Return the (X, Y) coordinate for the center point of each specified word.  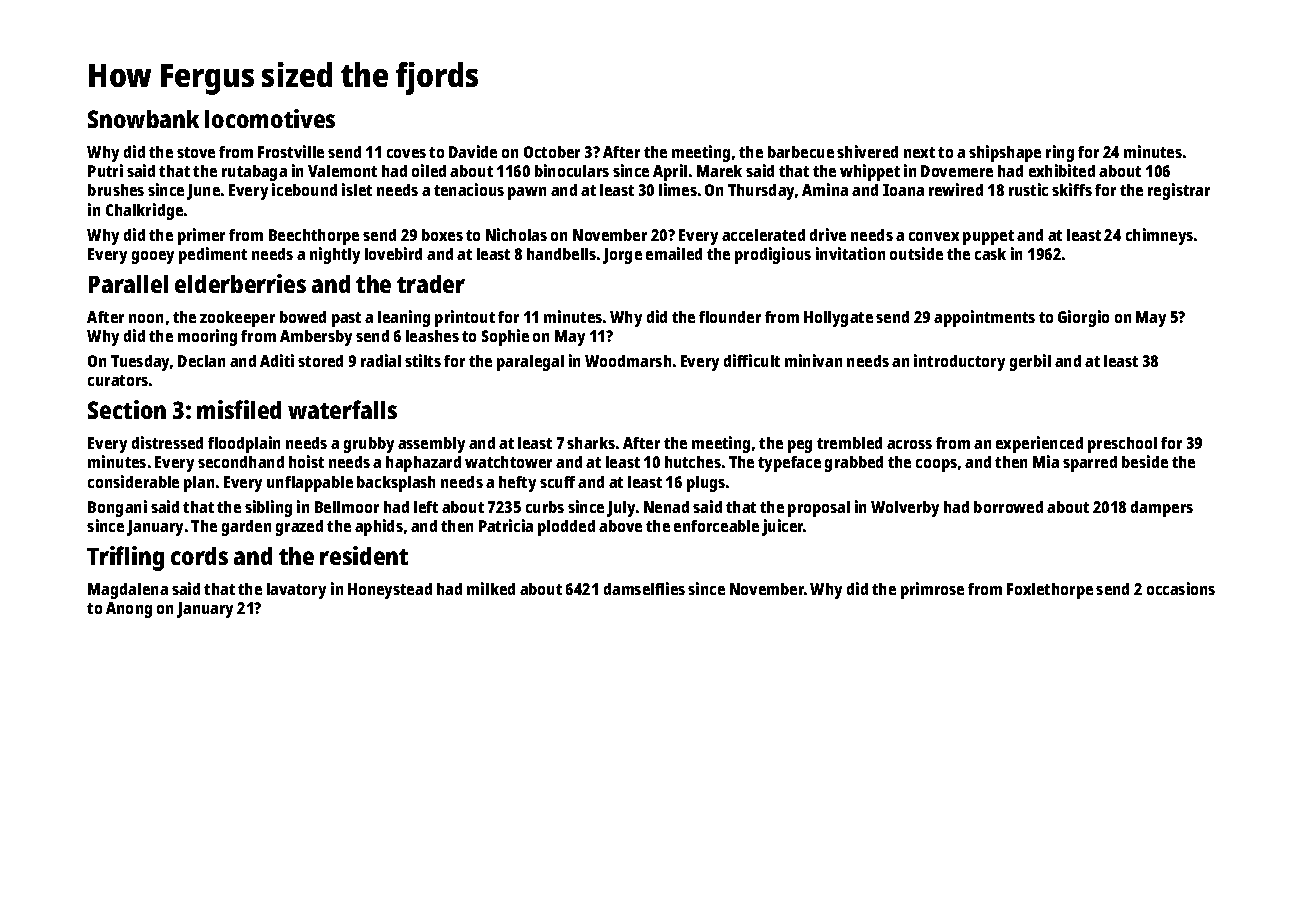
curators (118, 380)
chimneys (1159, 236)
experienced (1039, 444)
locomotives (270, 118)
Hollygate (838, 319)
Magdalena (128, 591)
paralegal (530, 363)
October (552, 152)
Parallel (128, 284)
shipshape (1005, 153)
